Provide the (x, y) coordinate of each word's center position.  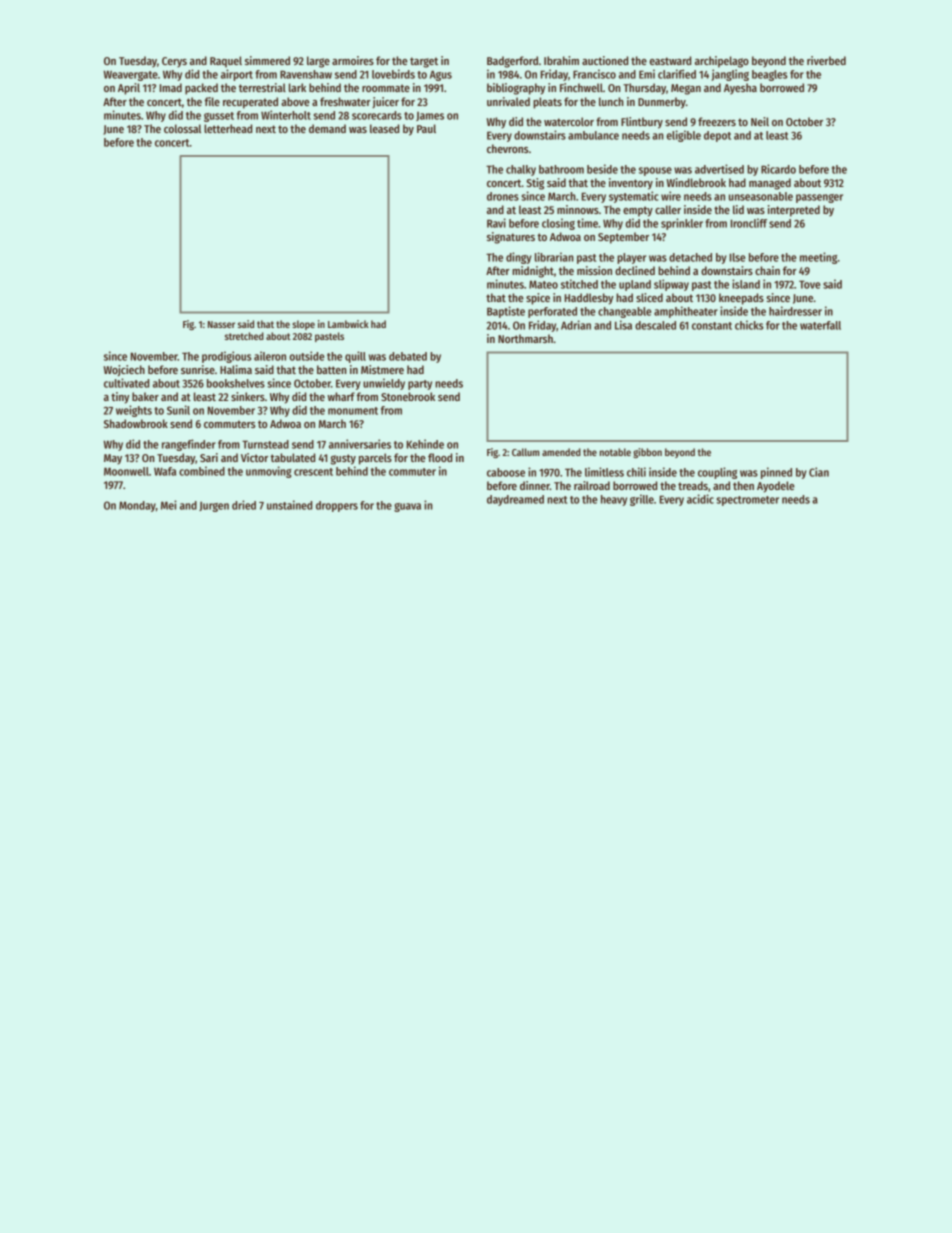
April (129, 89)
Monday (137, 506)
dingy (519, 258)
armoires (353, 60)
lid (738, 209)
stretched (244, 336)
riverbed (826, 60)
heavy (614, 500)
